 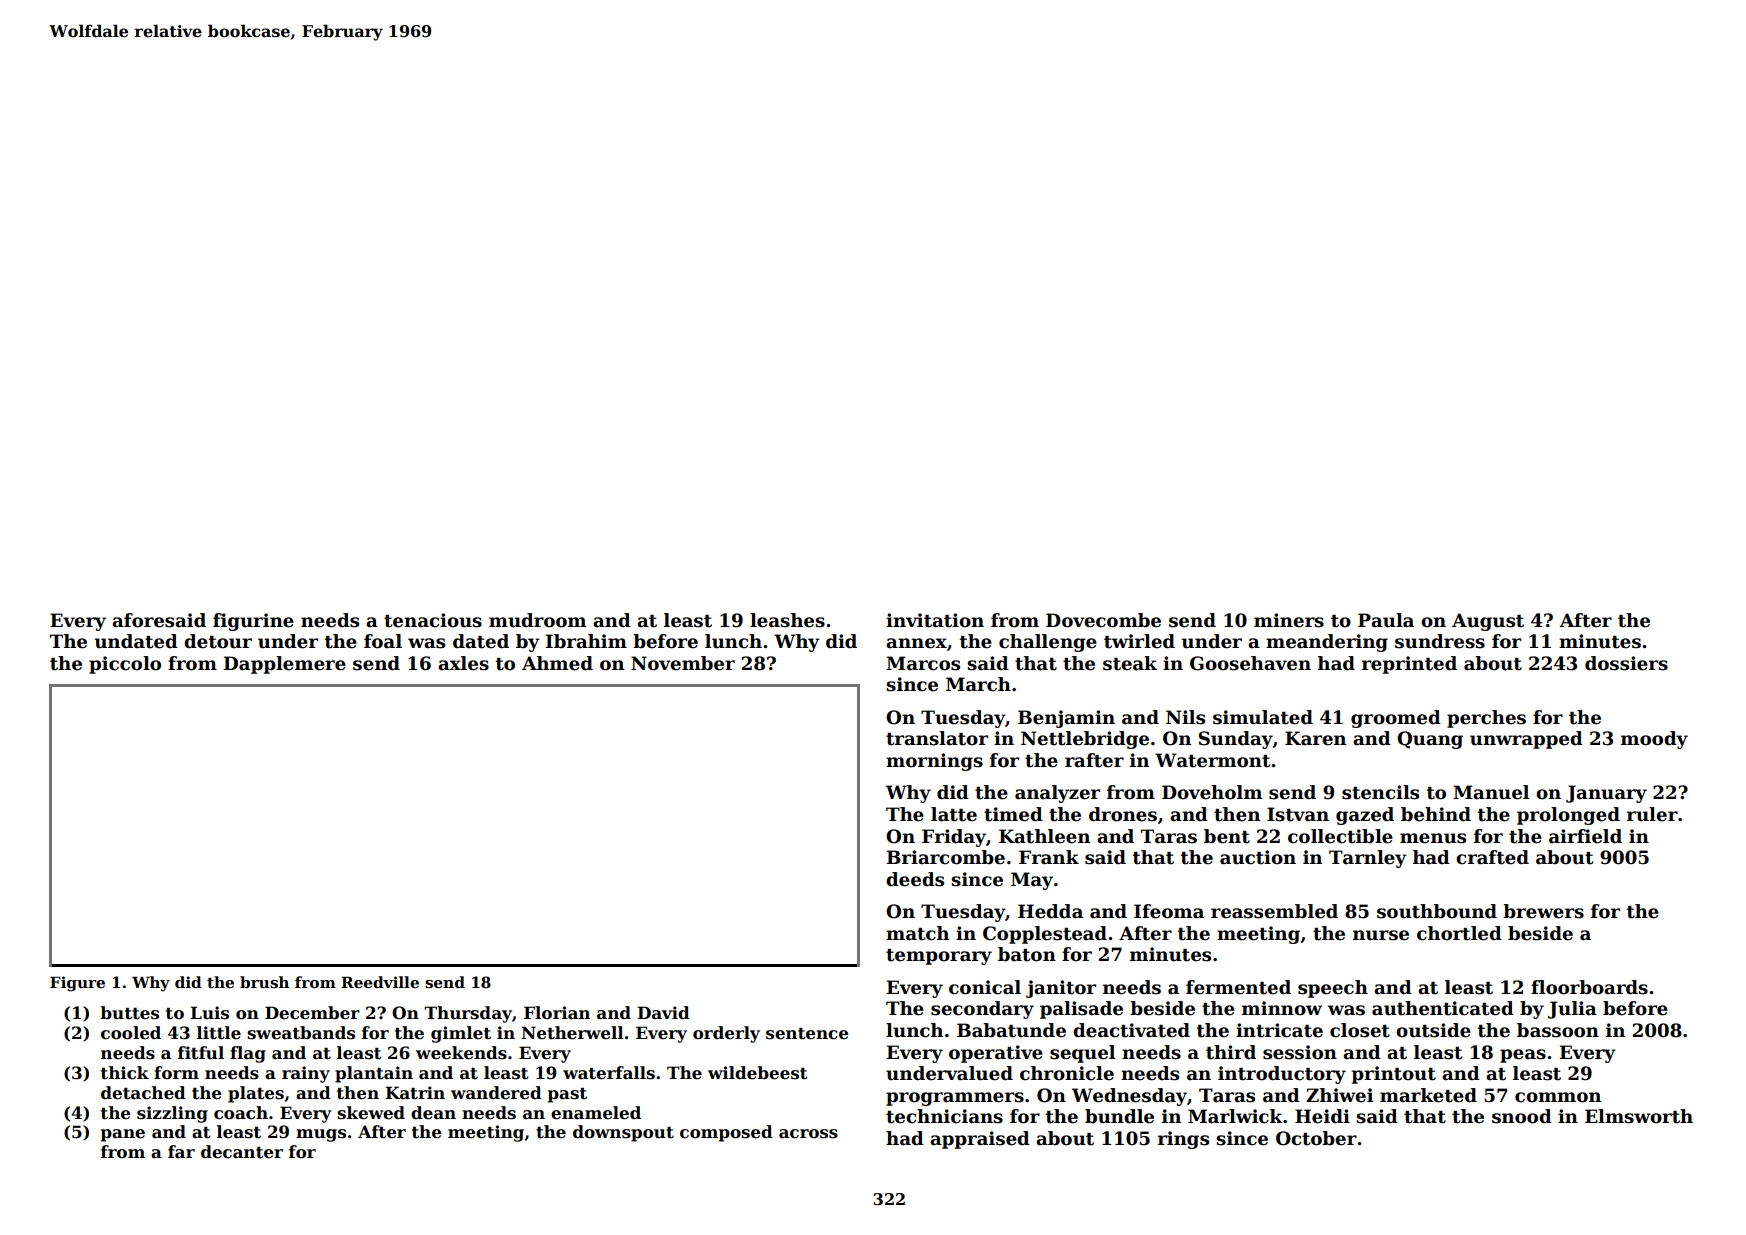 I want to click on leashes, so click(x=787, y=620).
